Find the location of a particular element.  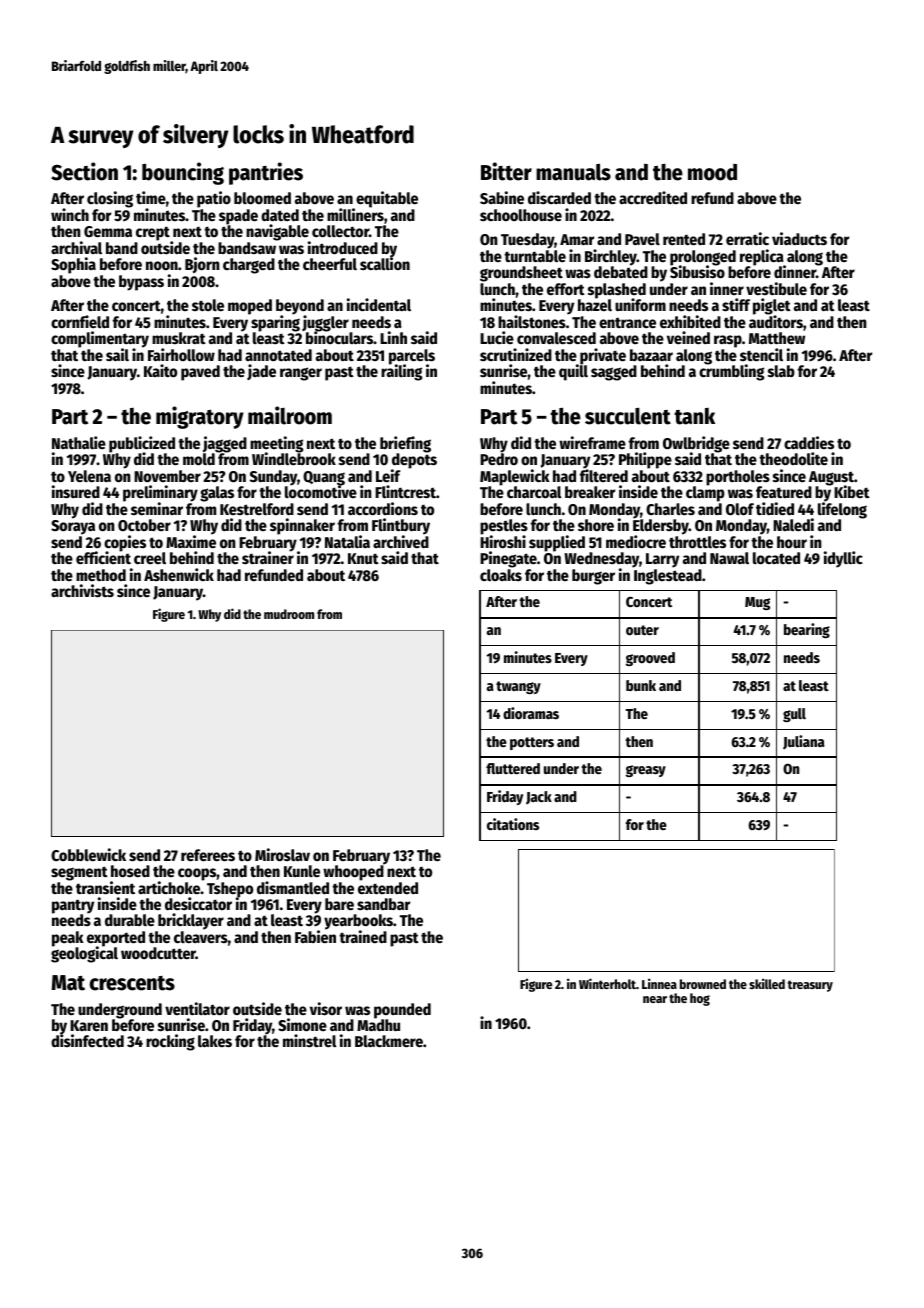

jade is located at coordinates (261, 372).
